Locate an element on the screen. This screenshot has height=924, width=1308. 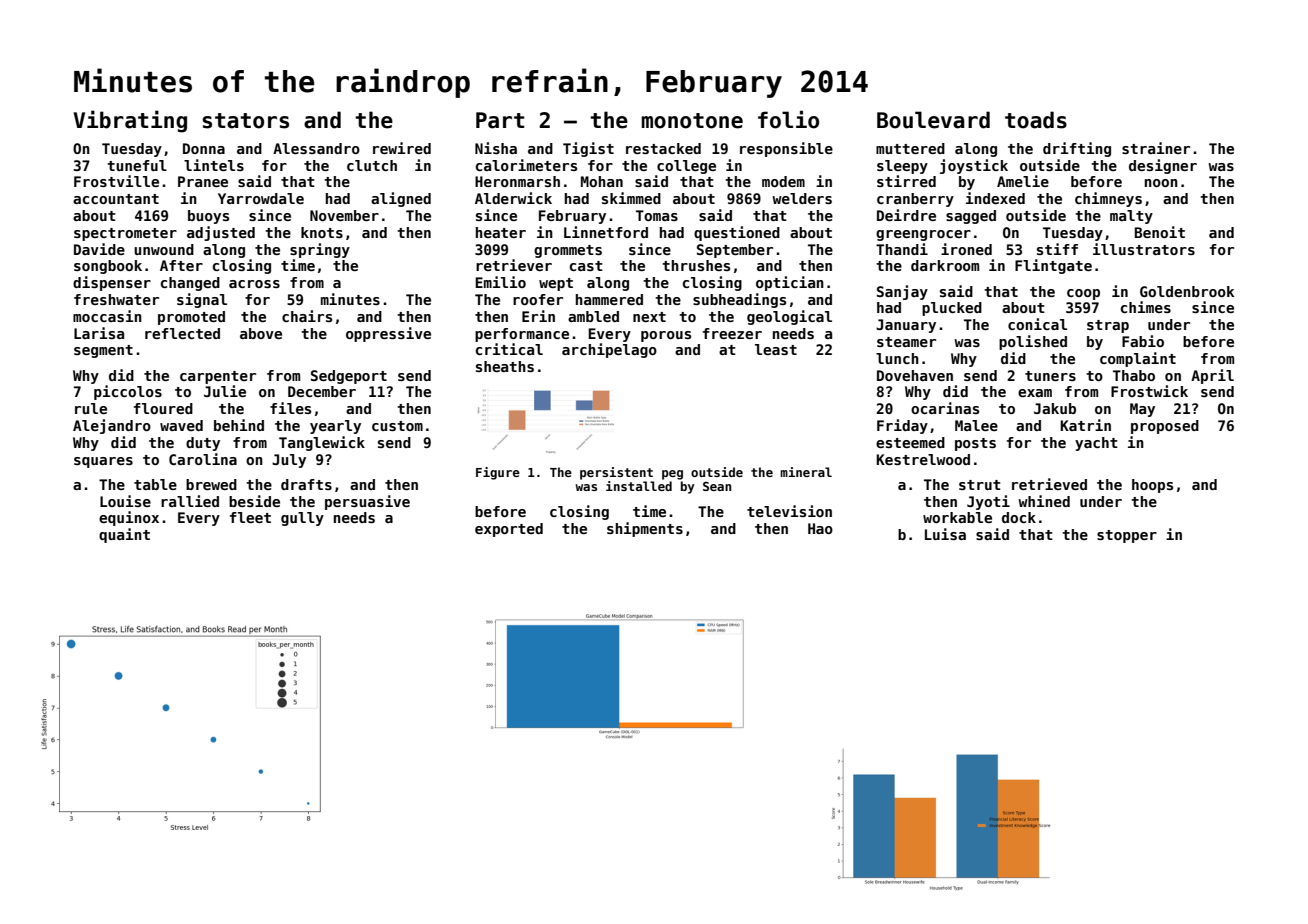
persistent is located at coordinates (616, 473).
